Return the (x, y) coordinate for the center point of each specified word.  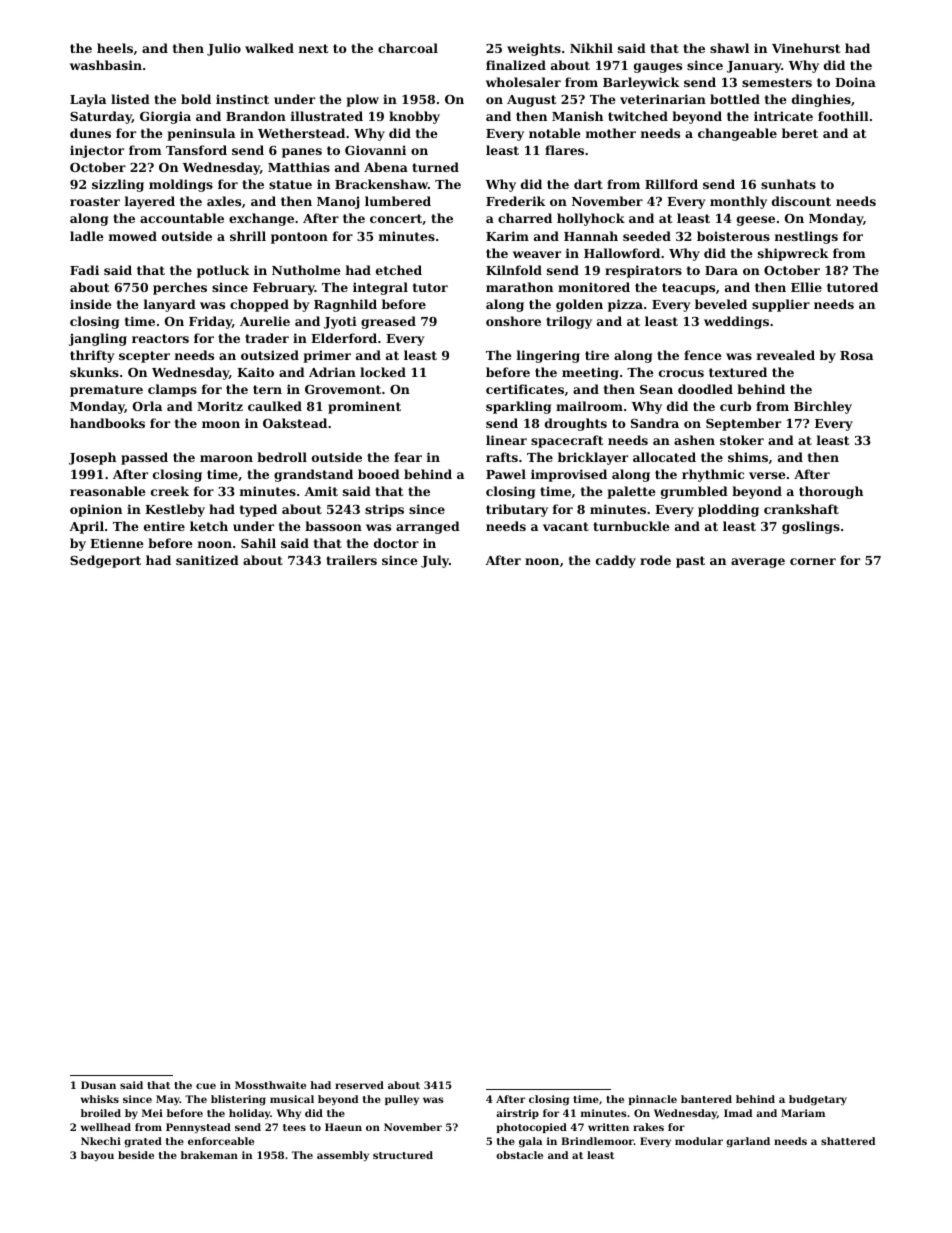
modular (699, 1141)
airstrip (517, 1114)
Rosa (856, 355)
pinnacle (653, 1100)
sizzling (118, 185)
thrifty (92, 356)
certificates (525, 389)
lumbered (398, 201)
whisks (100, 1099)
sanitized (207, 560)
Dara (721, 270)
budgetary (818, 1100)
